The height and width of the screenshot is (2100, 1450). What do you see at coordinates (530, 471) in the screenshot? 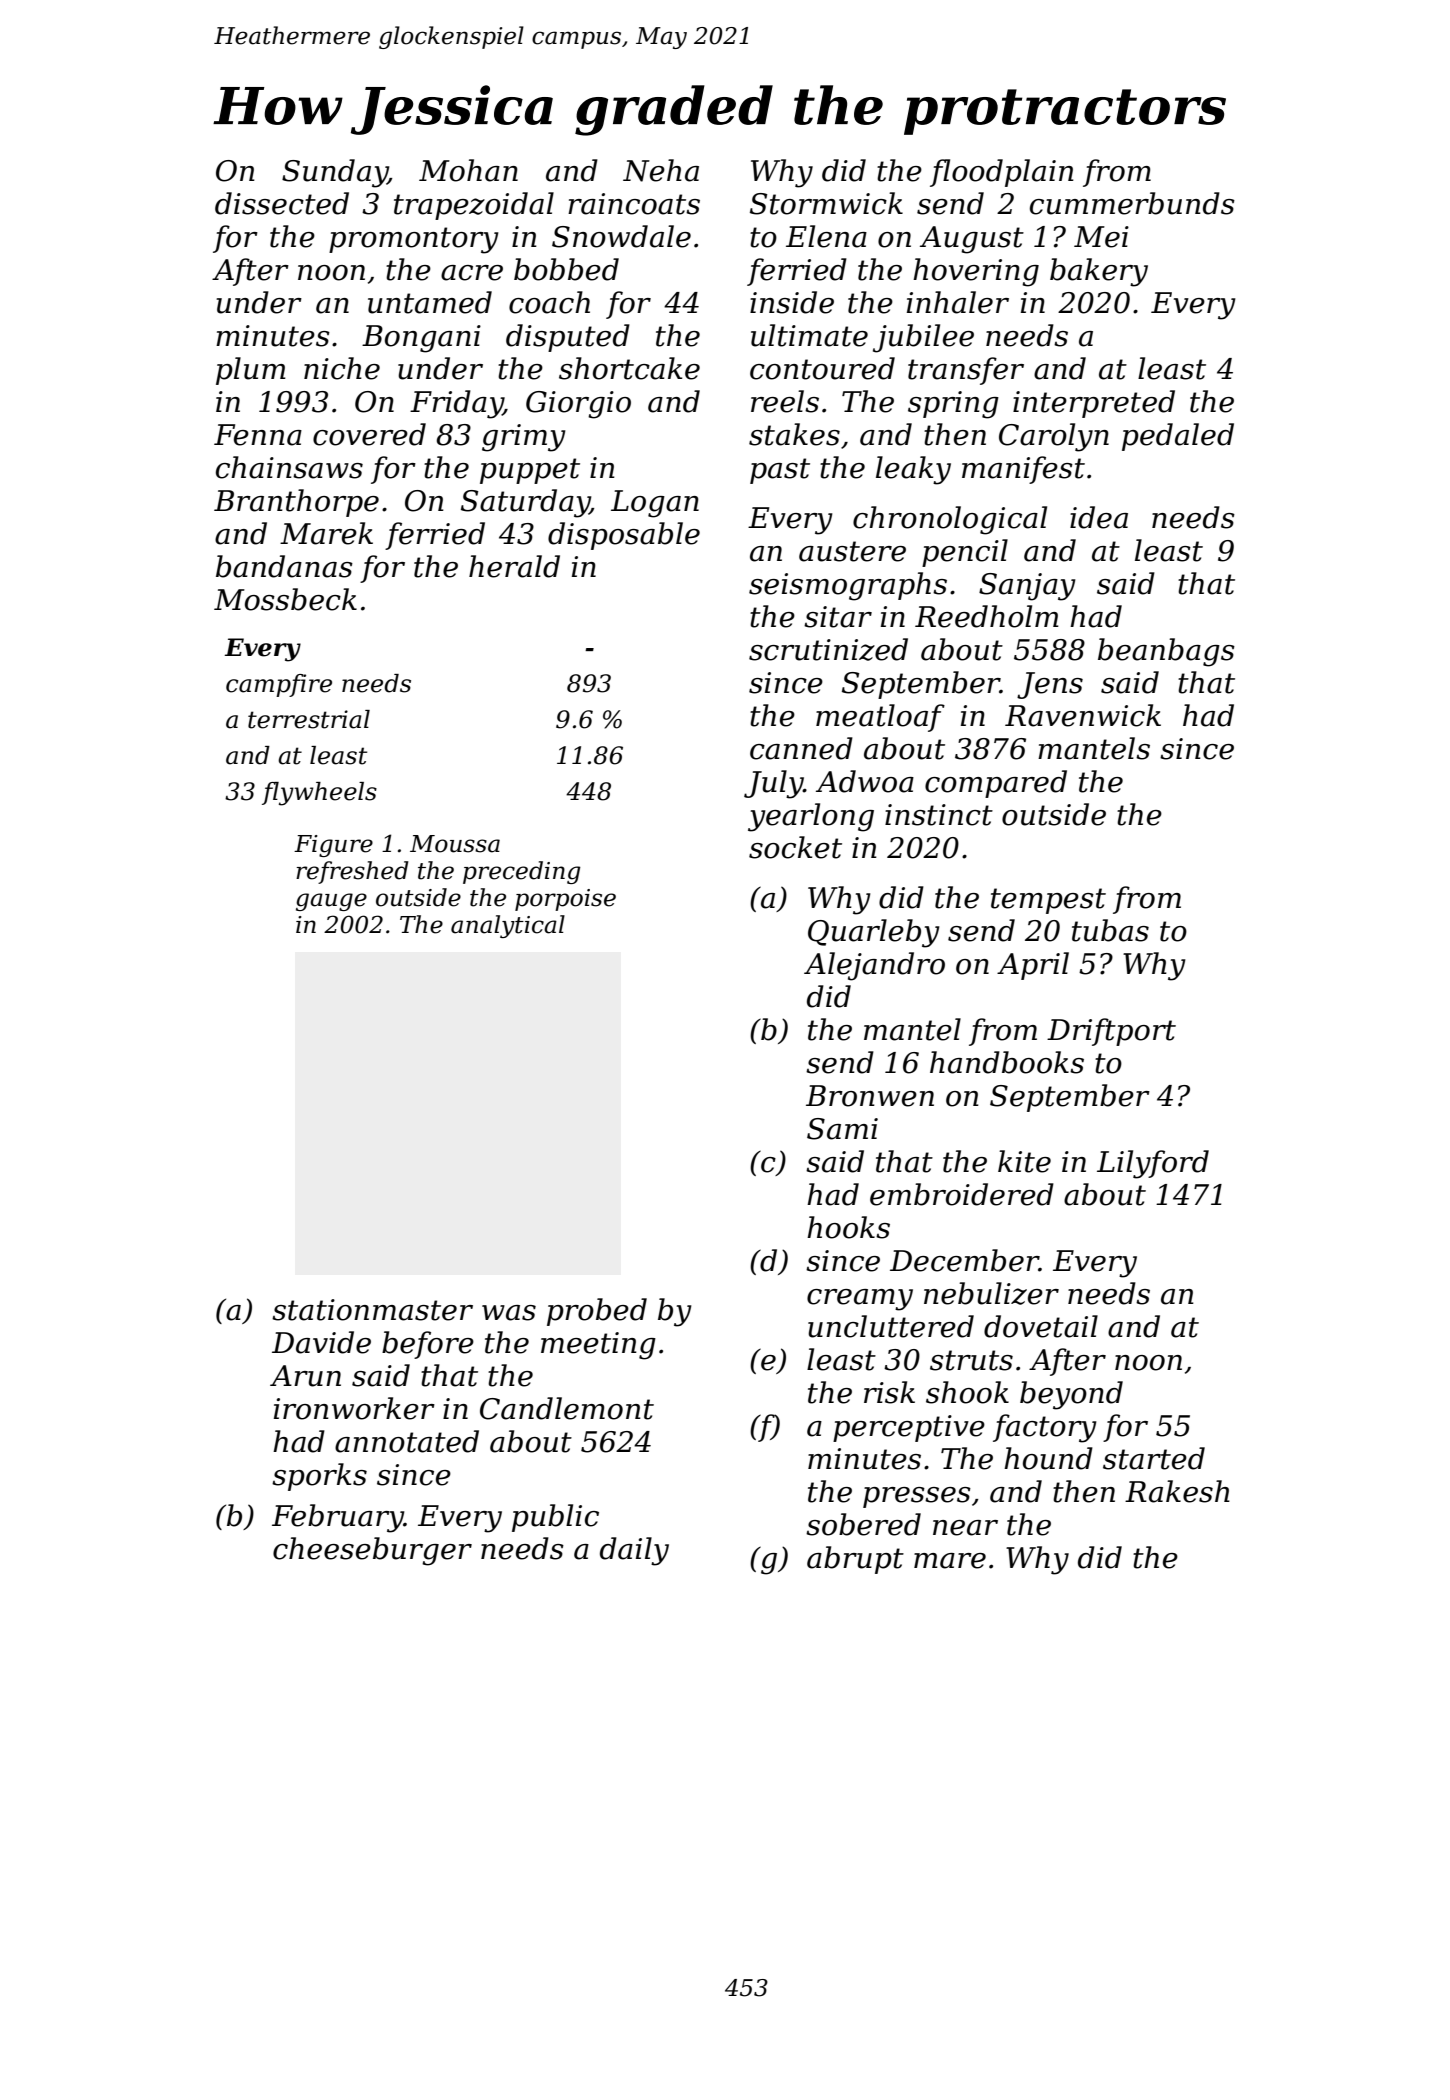
I see `puppet` at bounding box center [530, 471].
